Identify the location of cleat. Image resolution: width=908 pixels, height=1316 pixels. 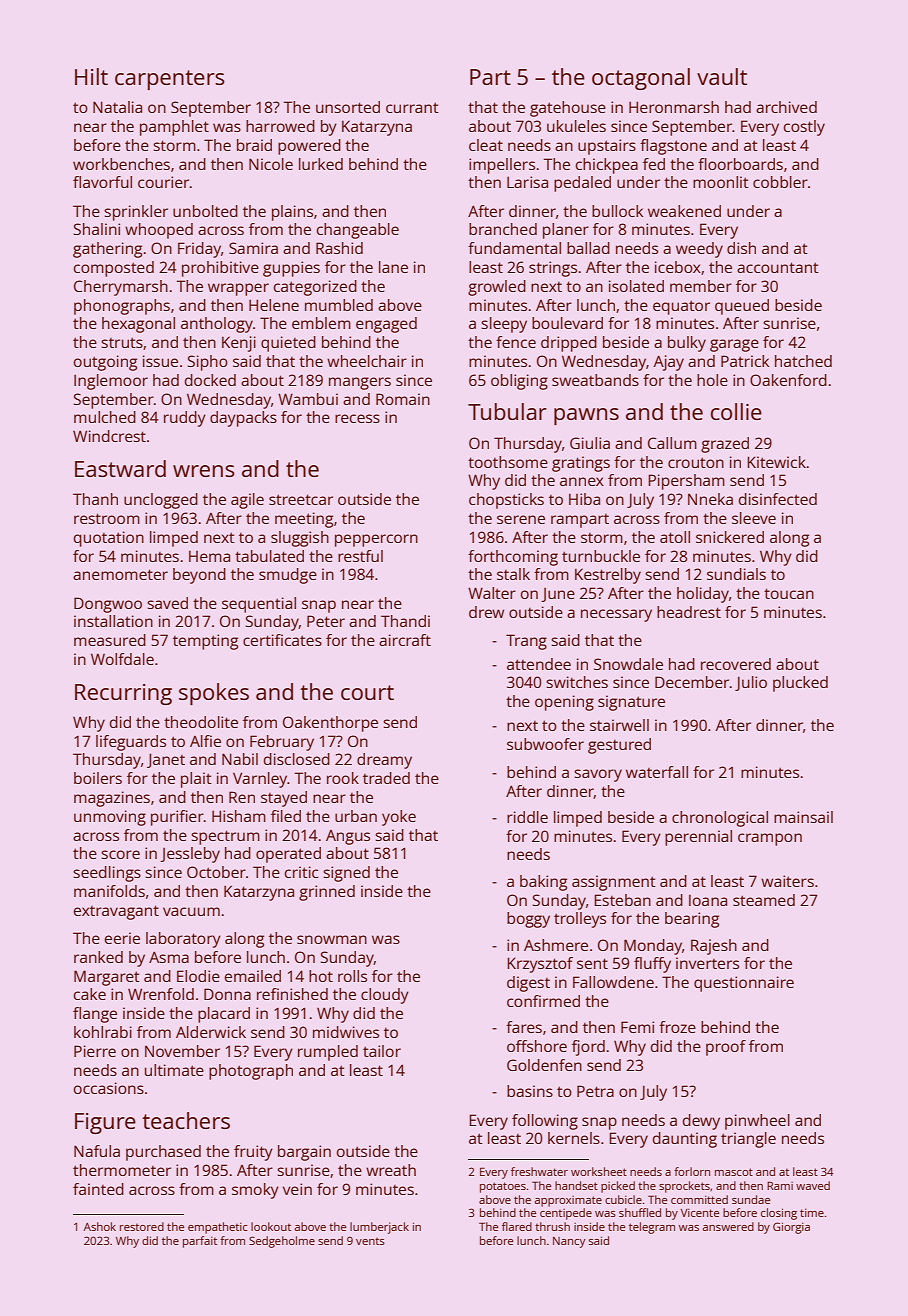
(486, 145).
